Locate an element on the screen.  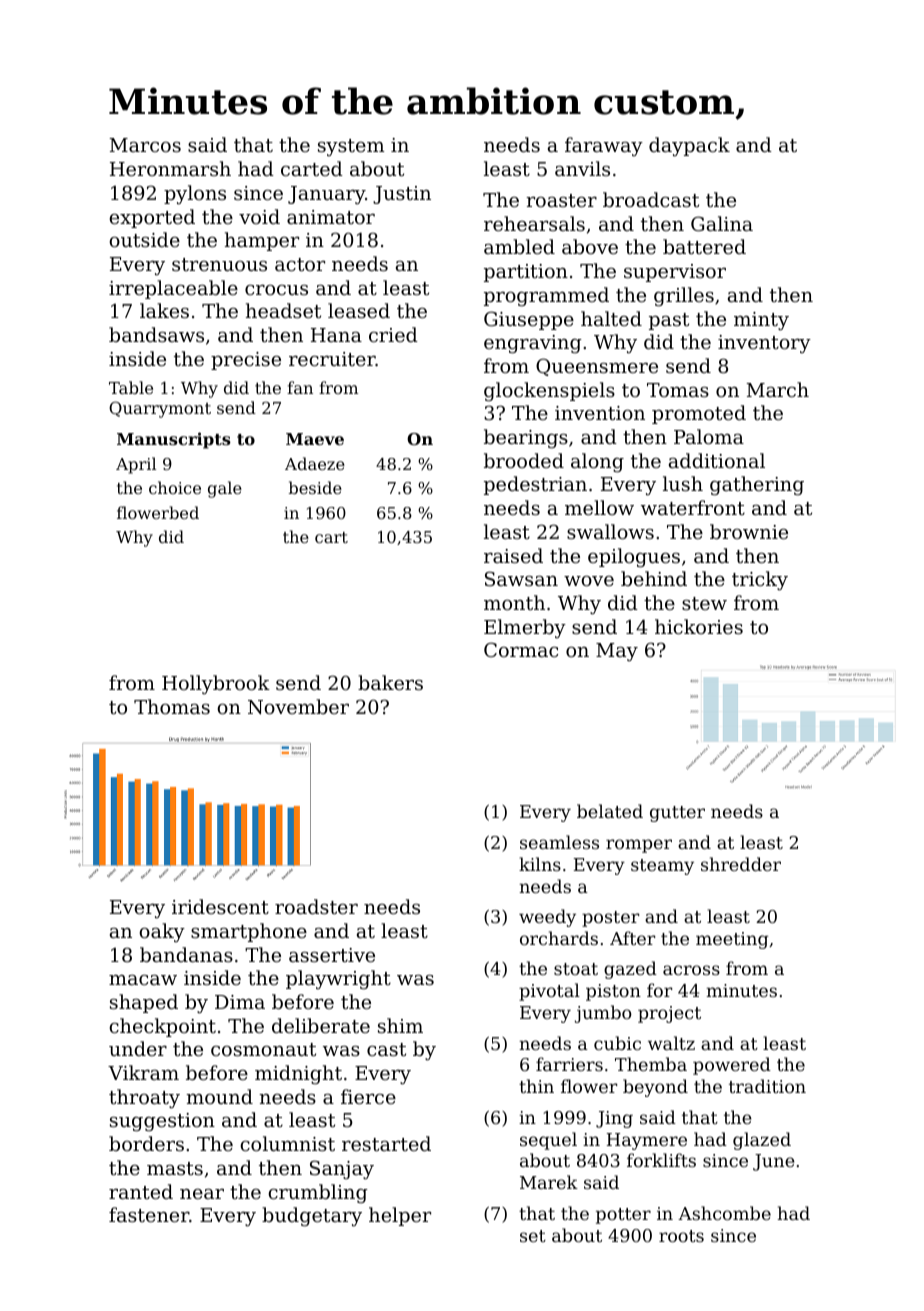
assertive is located at coordinates (332, 955).
